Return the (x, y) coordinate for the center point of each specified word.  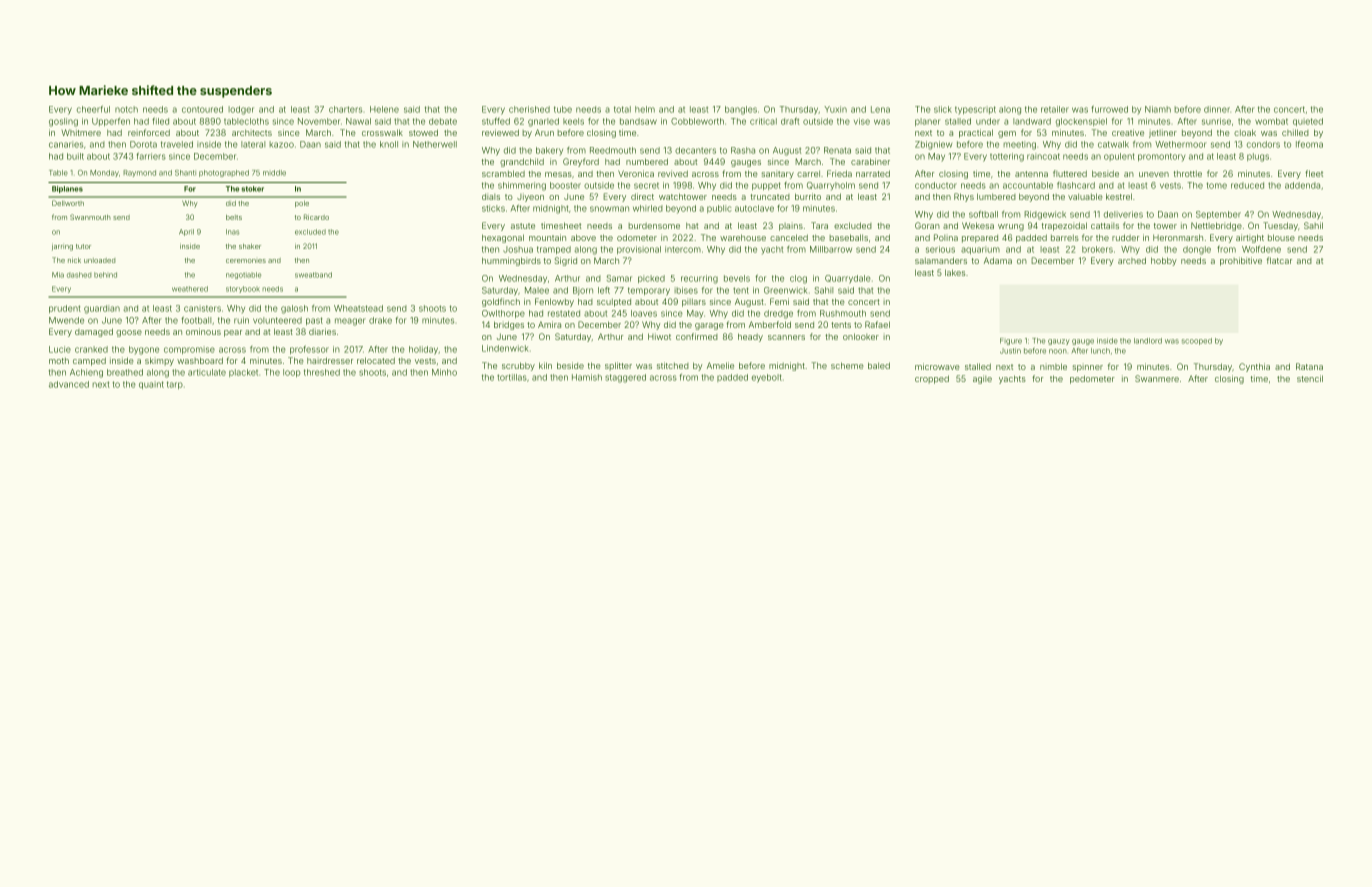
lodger (241, 110)
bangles (741, 110)
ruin (241, 320)
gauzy (1059, 342)
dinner (1217, 109)
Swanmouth (90, 217)
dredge (778, 314)
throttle (1188, 174)
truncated (770, 197)
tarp (175, 385)
